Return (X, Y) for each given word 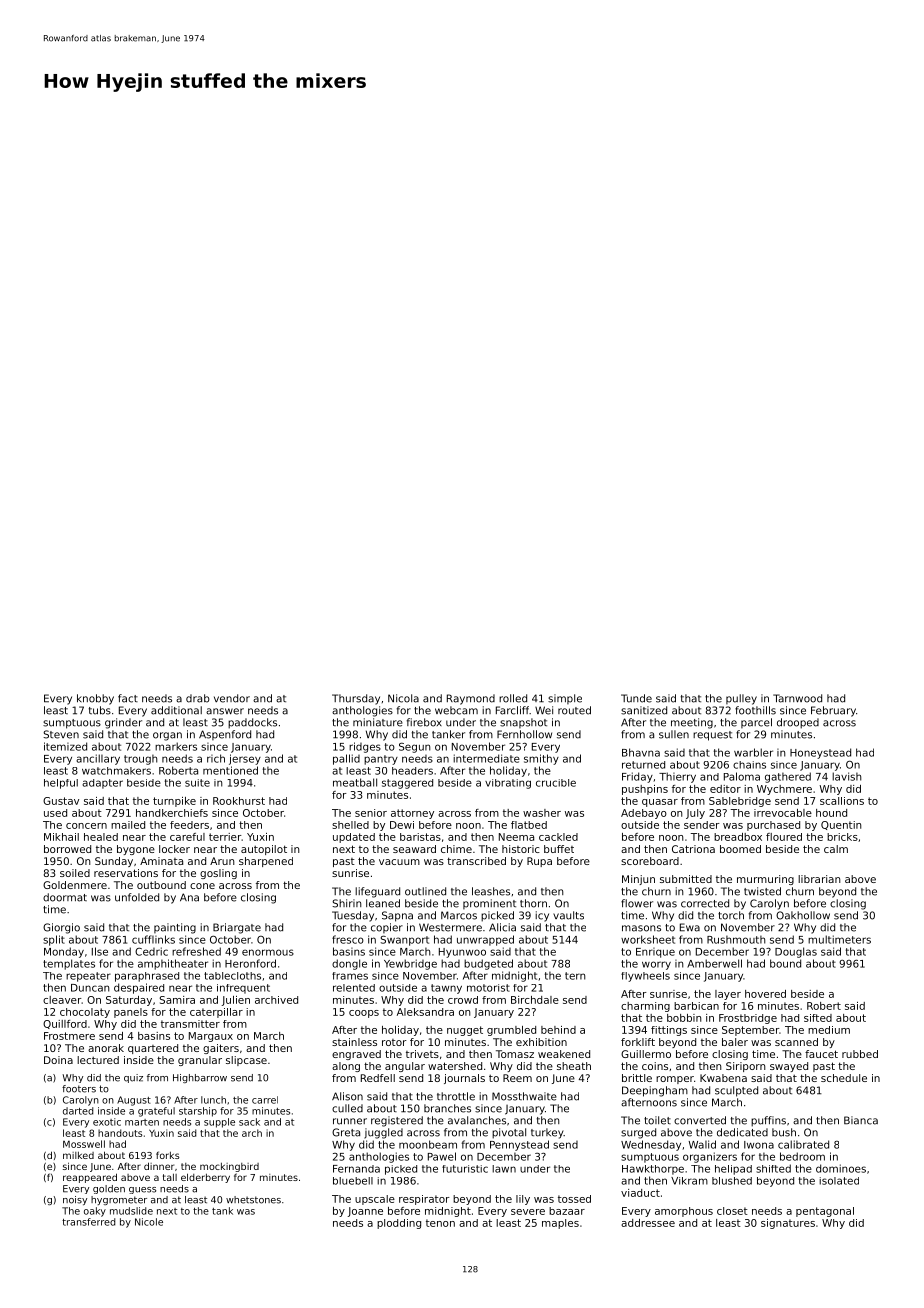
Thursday (356, 699)
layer (728, 995)
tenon (440, 1223)
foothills (755, 710)
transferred (89, 1222)
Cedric (151, 951)
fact (128, 698)
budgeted (488, 964)
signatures (788, 1224)
